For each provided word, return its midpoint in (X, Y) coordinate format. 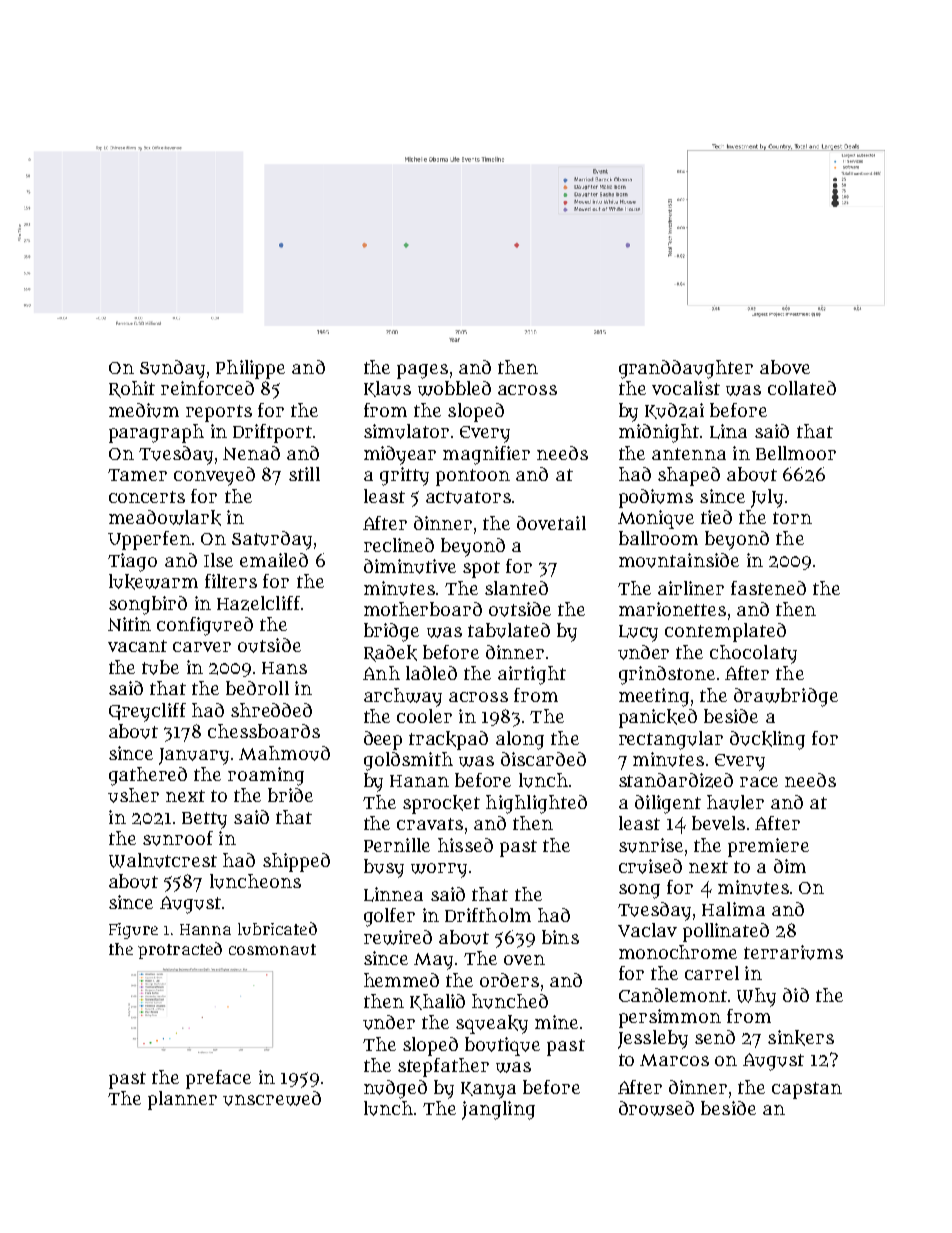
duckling (767, 740)
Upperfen (149, 540)
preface (218, 1079)
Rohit (132, 389)
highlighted (536, 804)
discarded (543, 759)
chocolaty (753, 654)
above (785, 367)
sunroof (178, 838)
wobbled (454, 388)
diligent (668, 804)
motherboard (423, 609)
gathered (148, 776)
